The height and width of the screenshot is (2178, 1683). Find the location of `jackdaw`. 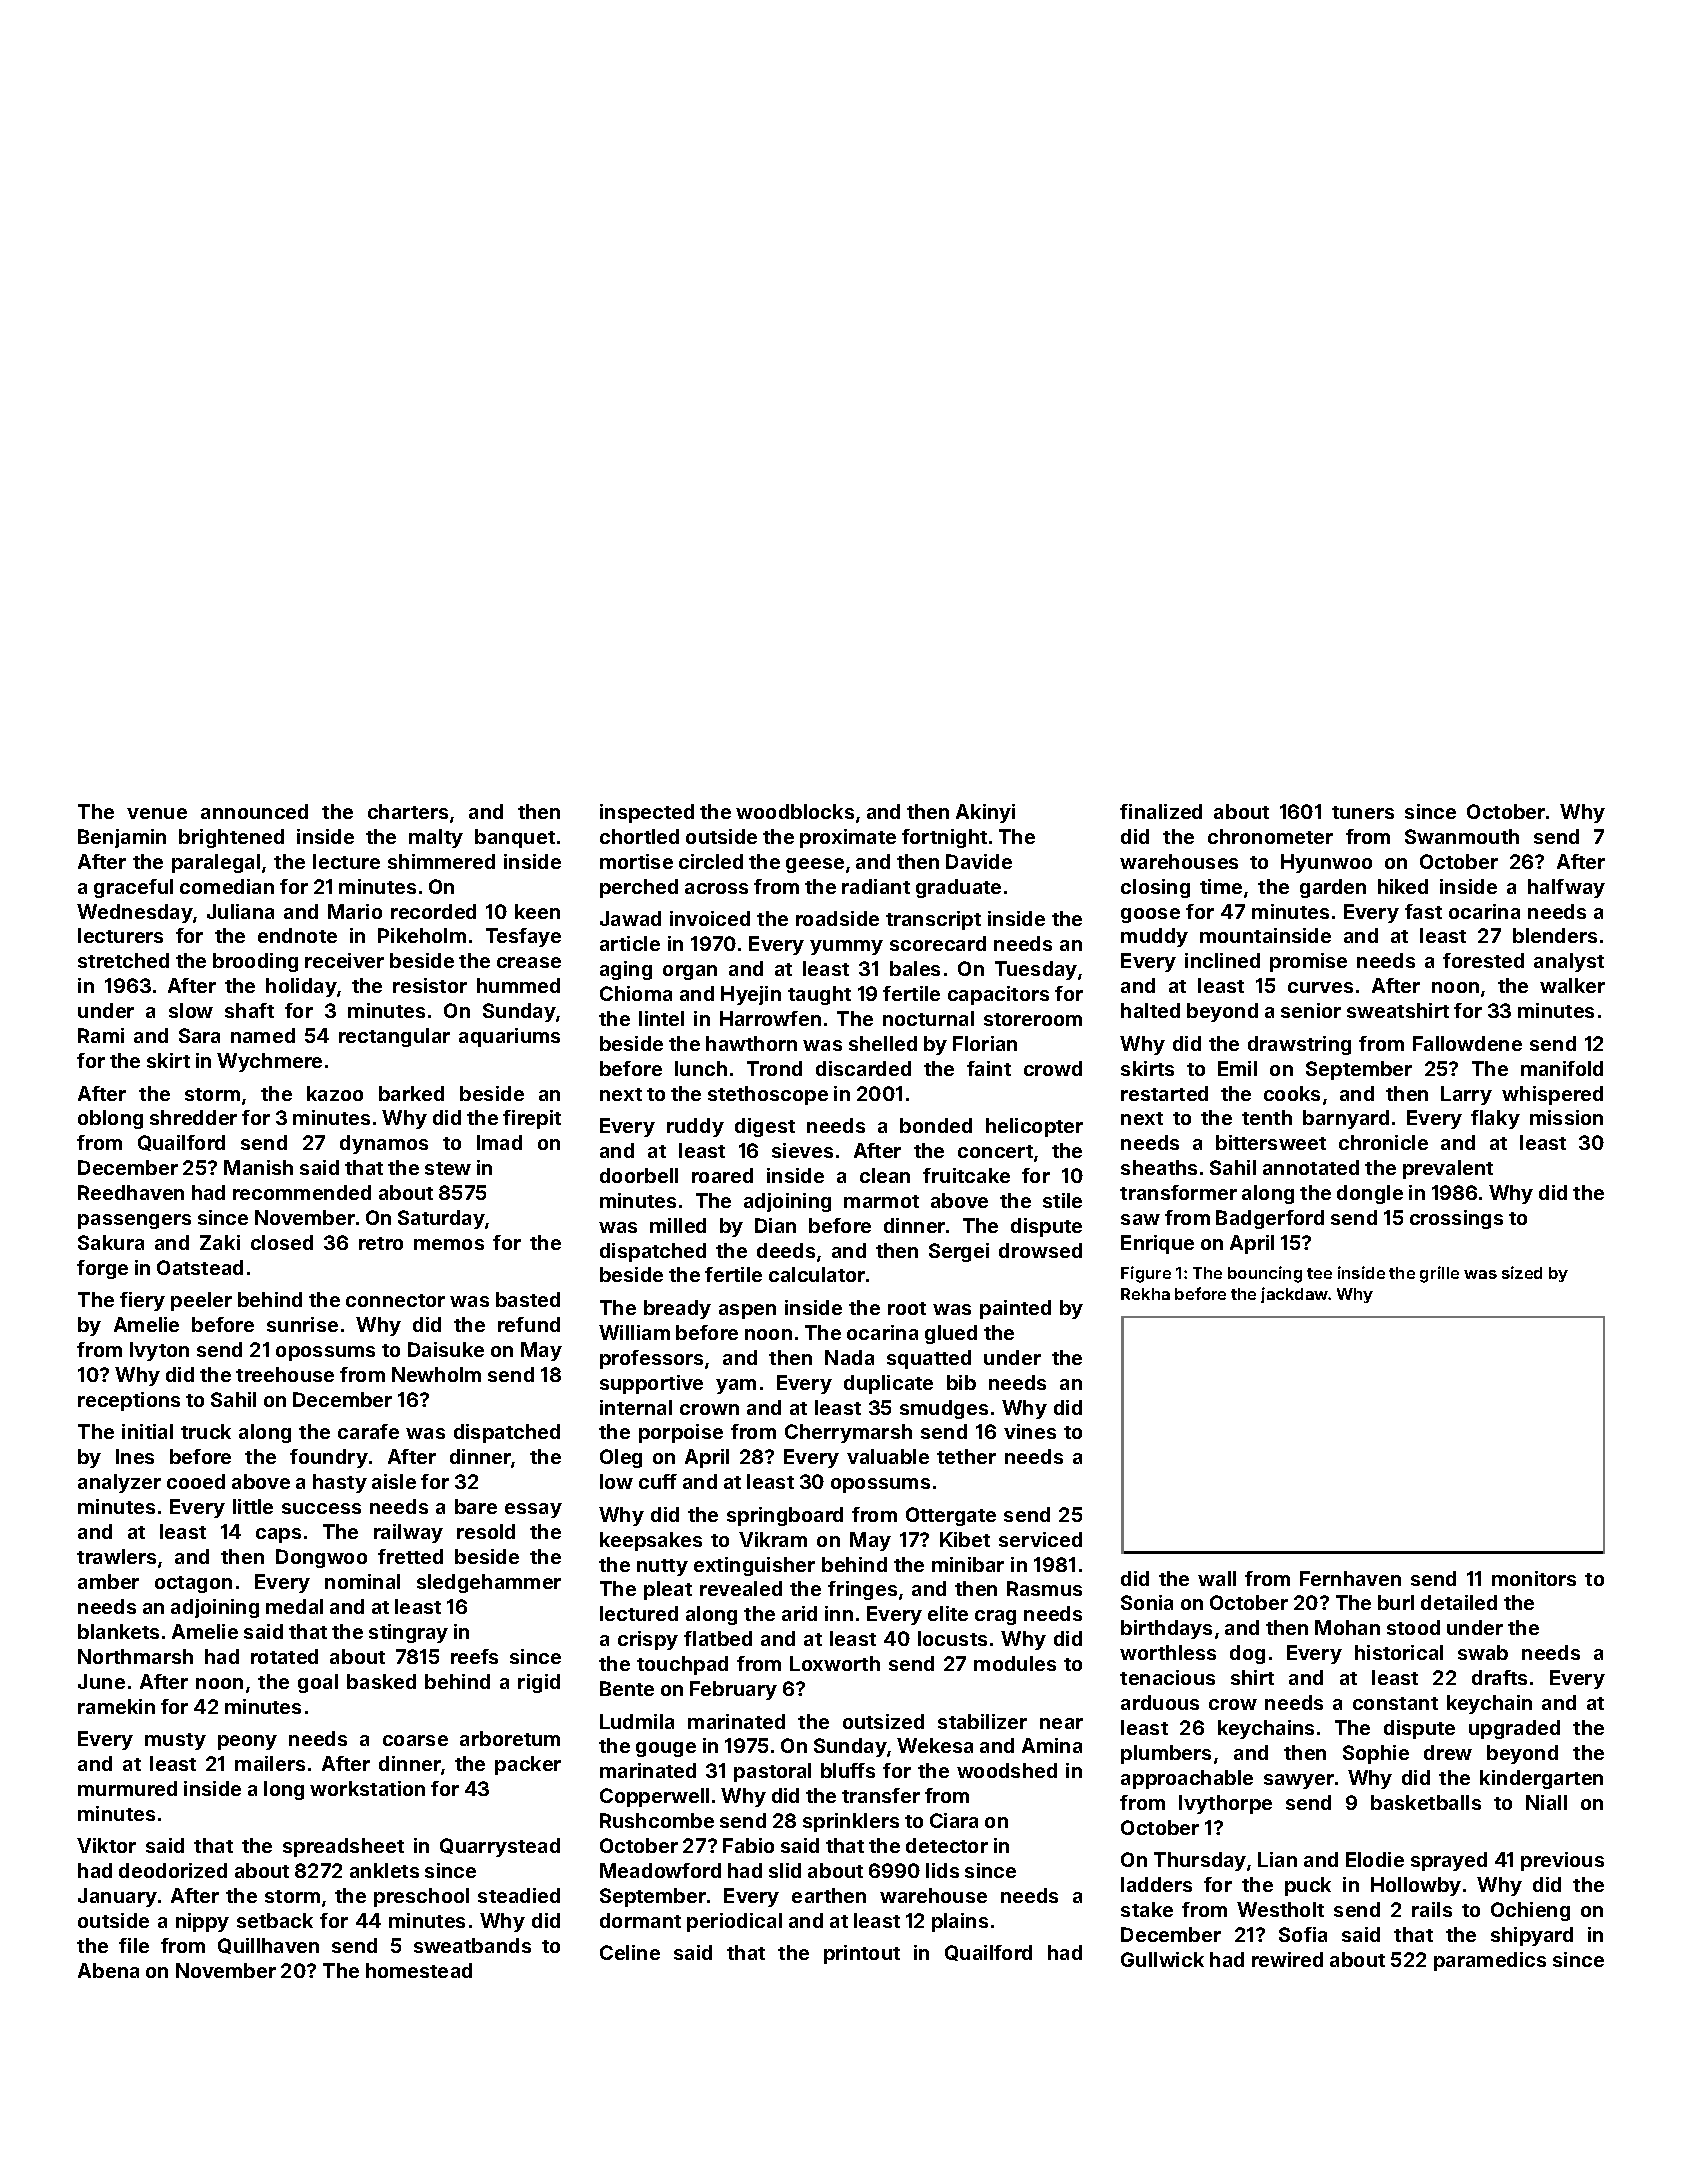

jackdaw is located at coordinates (1295, 1295).
